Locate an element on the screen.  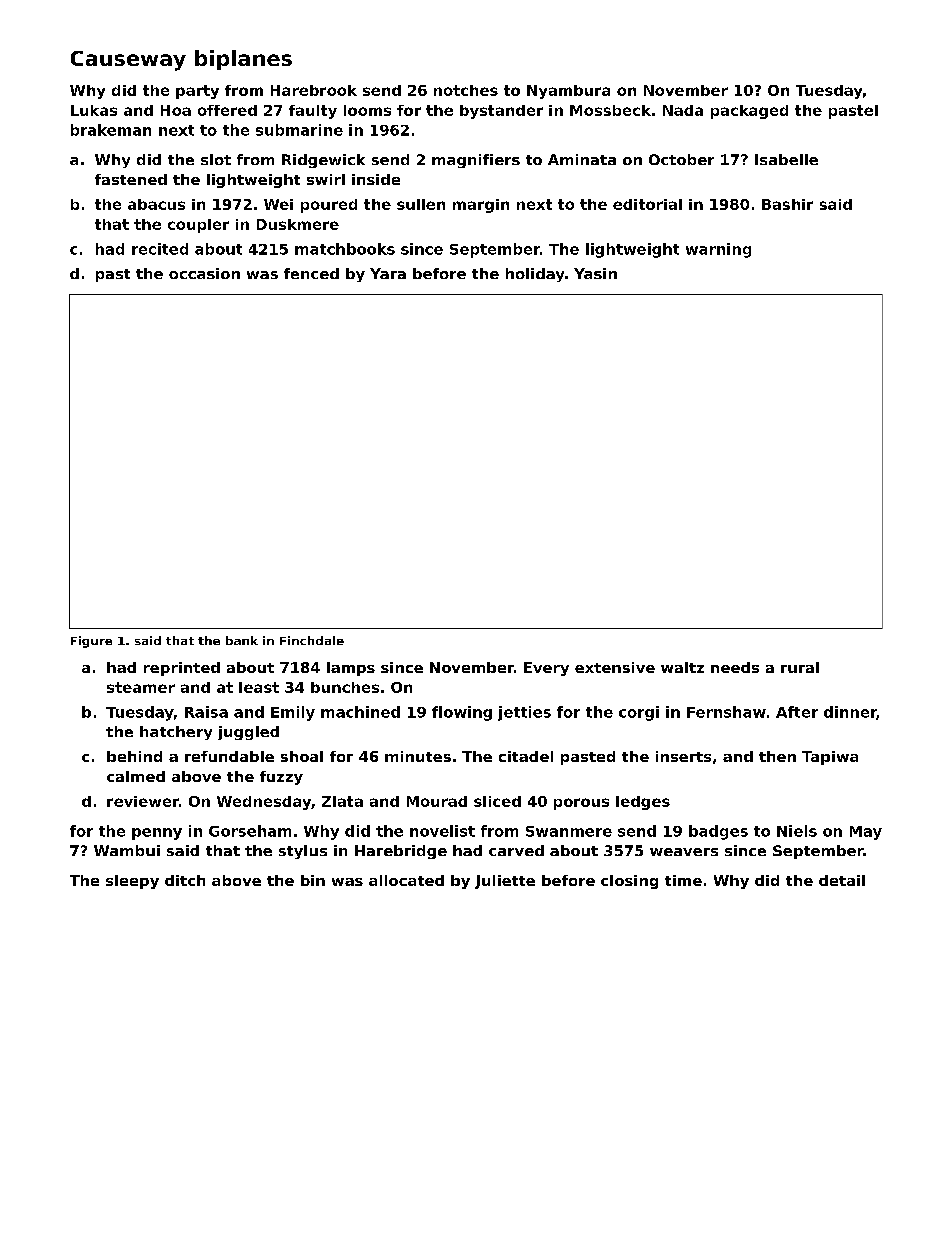
steamer is located at coordinates (141, 687).
